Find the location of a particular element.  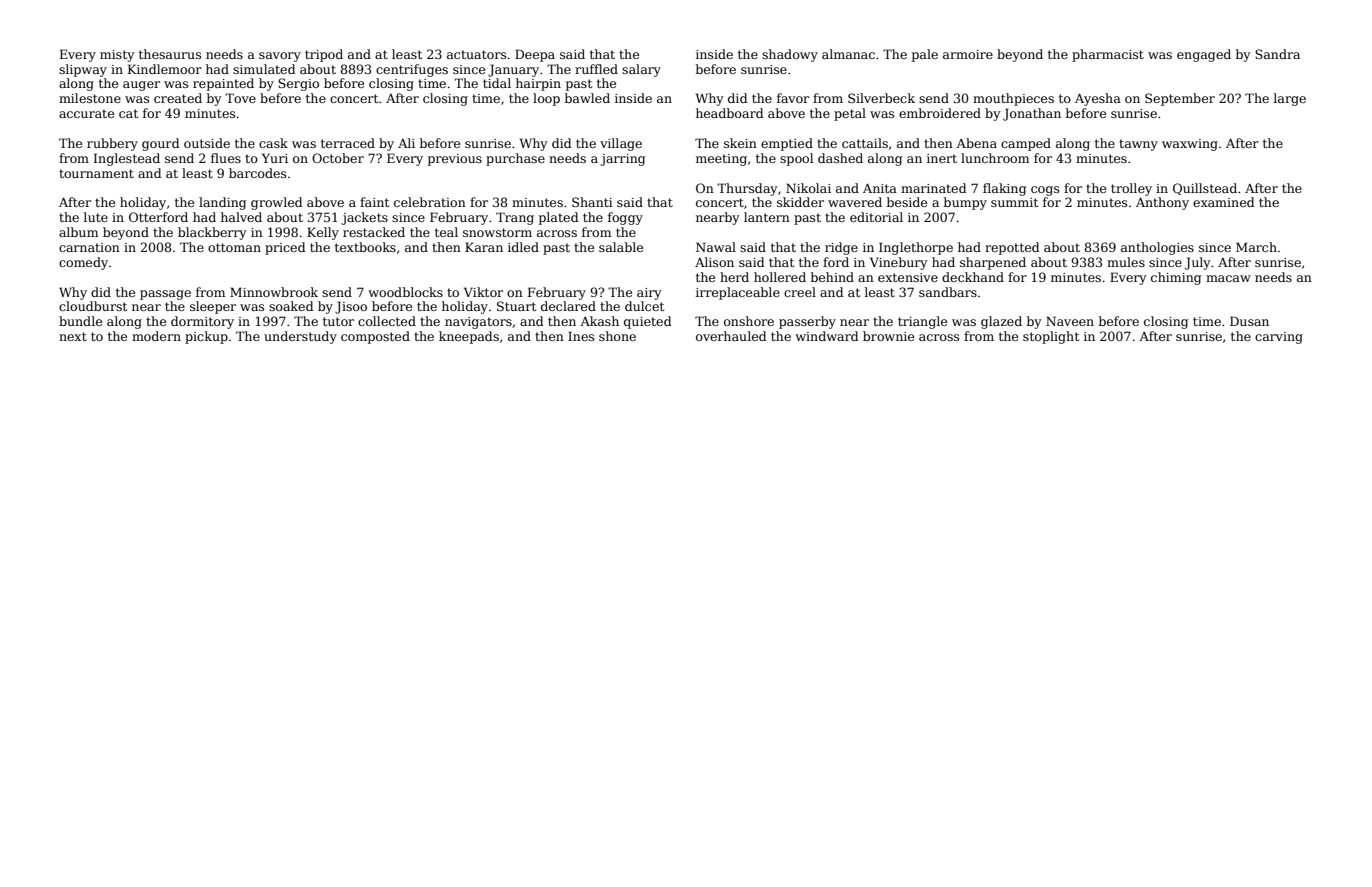

actuators is located at coordinates (476, 54).
